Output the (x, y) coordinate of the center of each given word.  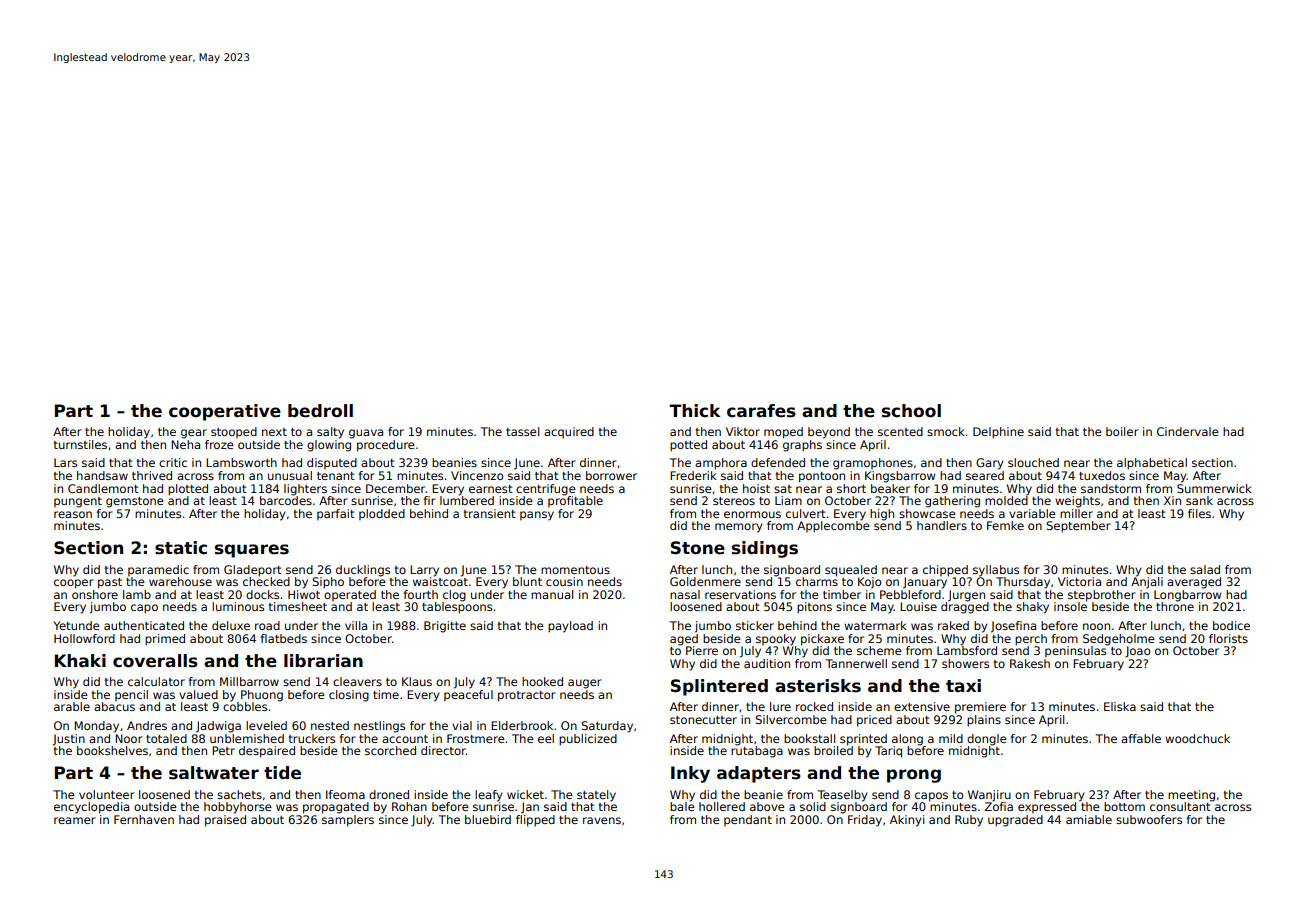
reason (73, 514)
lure (780, 706)
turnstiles (80, 444)
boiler (1122, 431)
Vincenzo (477, 475)
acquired (569, 433)
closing (349, 696)
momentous (575, 570)
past (110, 583)
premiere (980, 708)
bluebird (488, 819)
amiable (1089, 819)
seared (985, 475)
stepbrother (1102, 596)
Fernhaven (144, 819)
